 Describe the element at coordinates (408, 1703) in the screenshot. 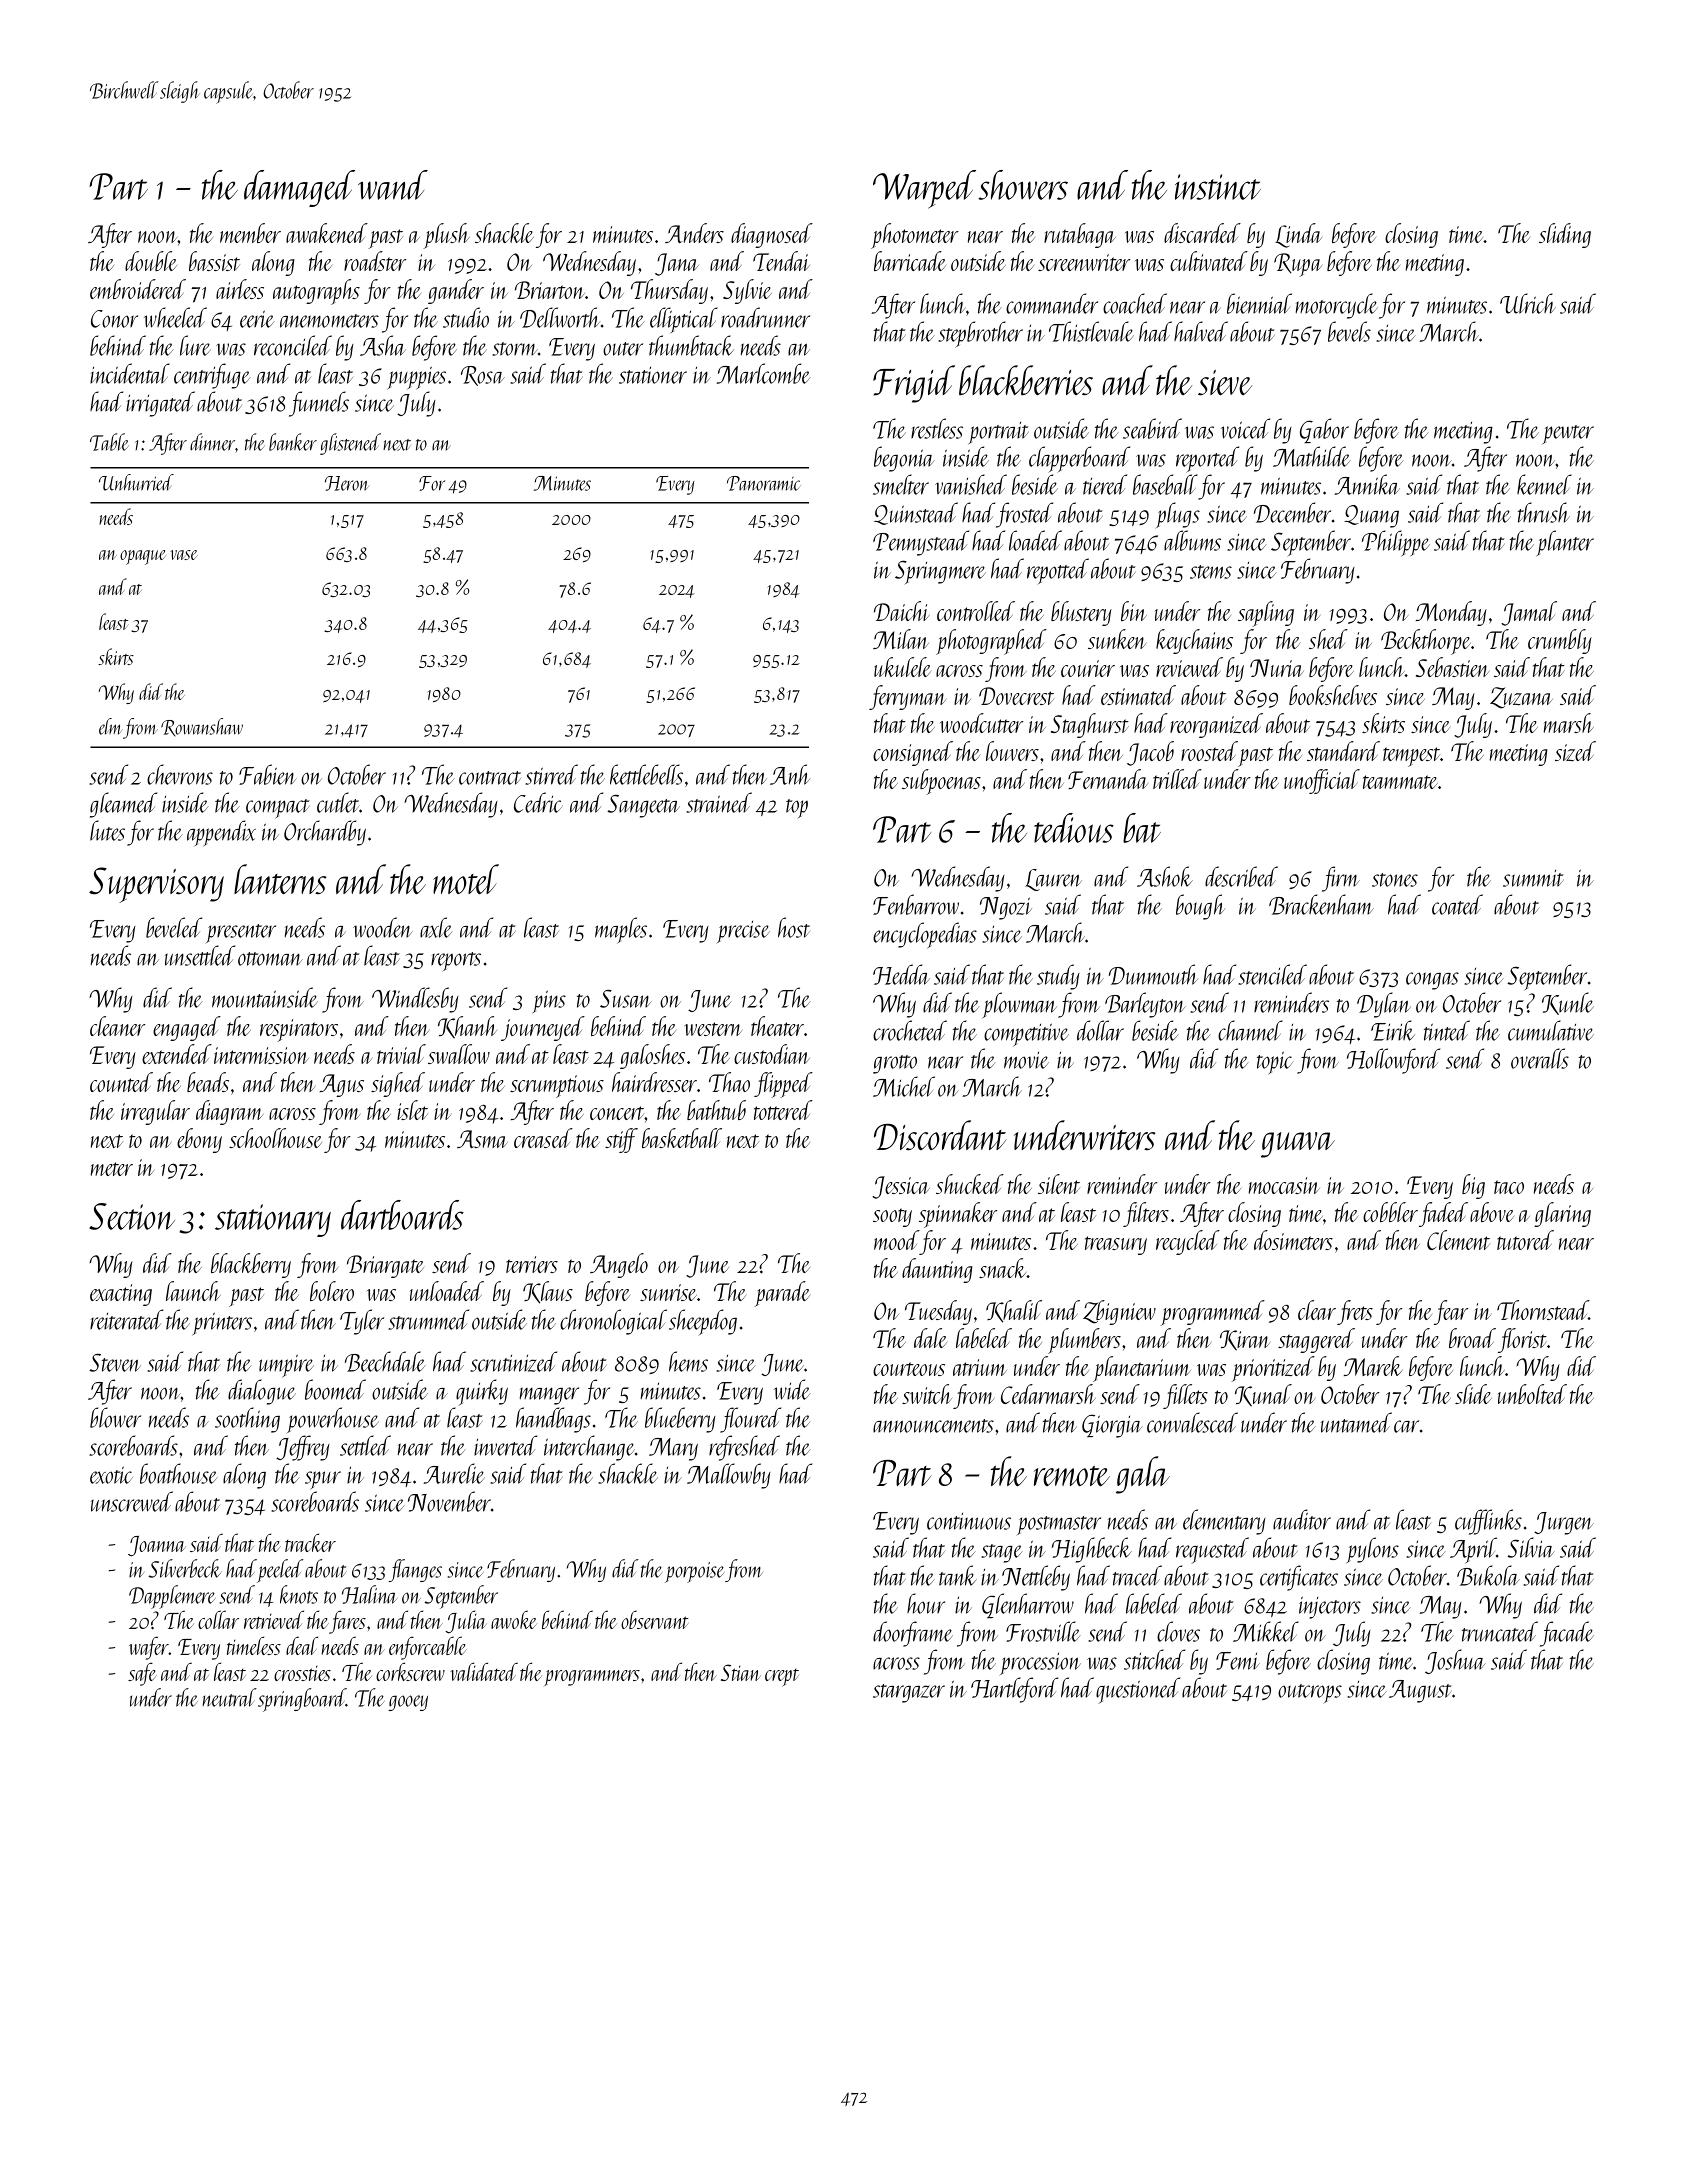

I see `gooey` at that location.
